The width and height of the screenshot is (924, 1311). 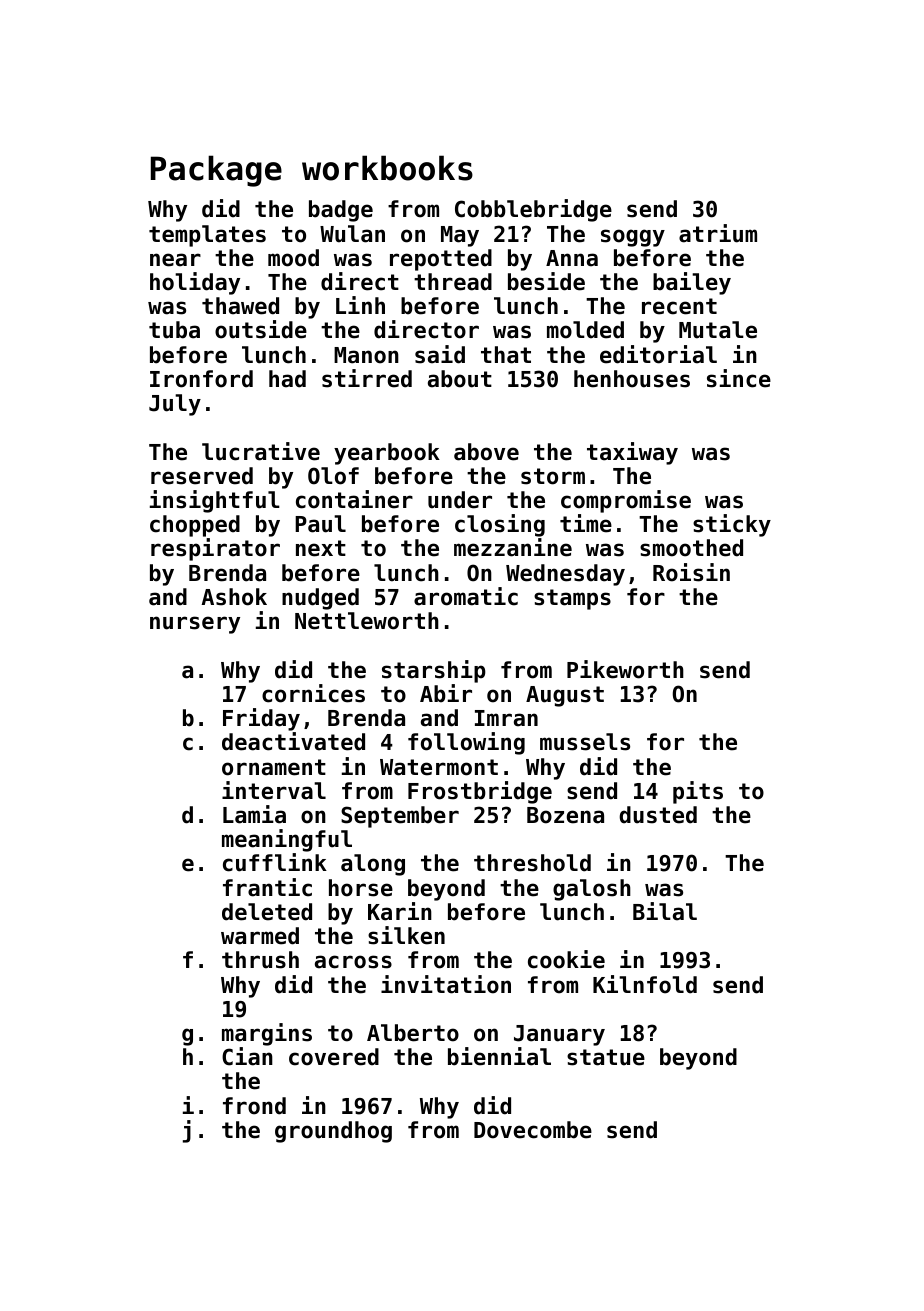 I want to click on Ashok, so click(x=234, y=597).
